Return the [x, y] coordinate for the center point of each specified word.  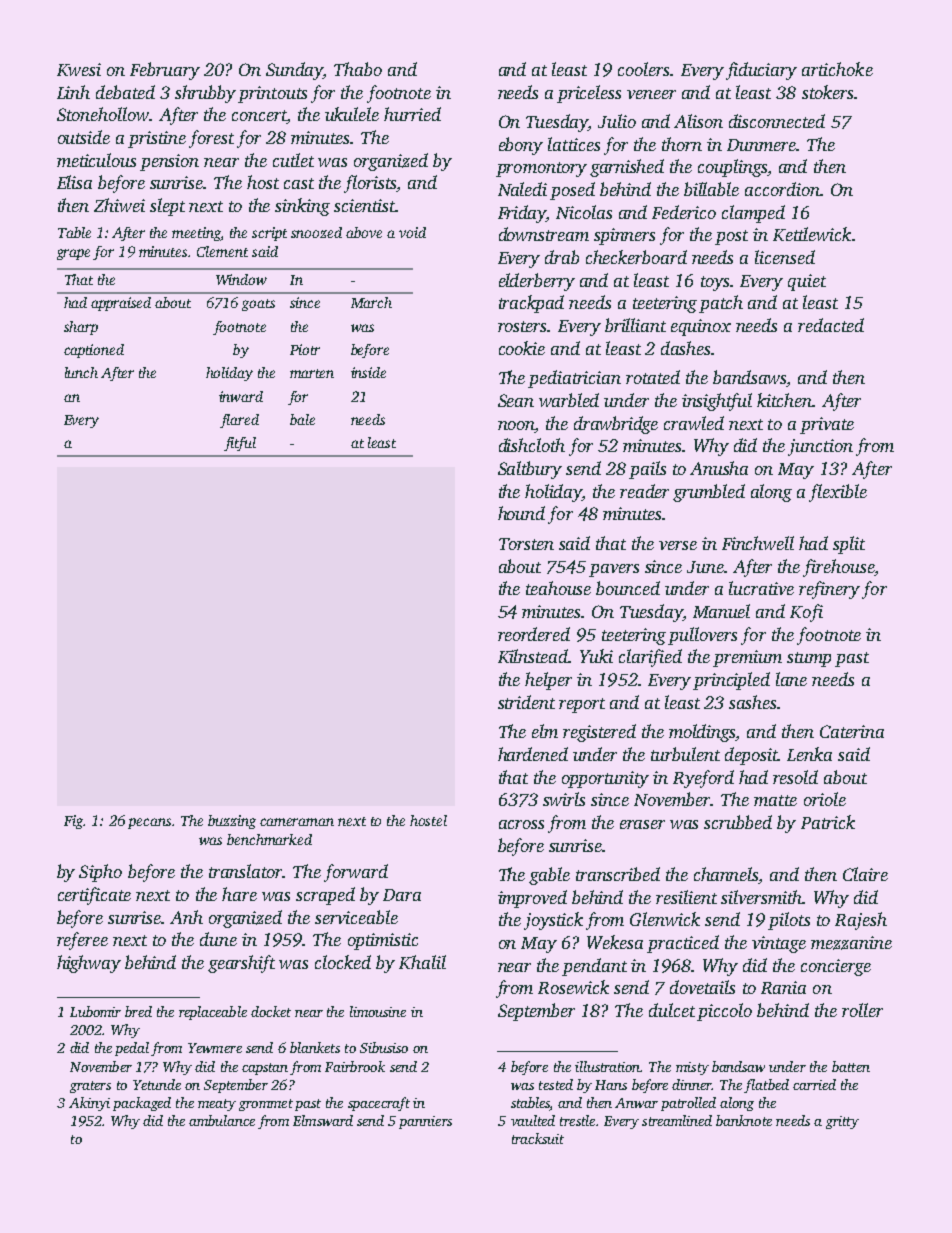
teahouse [558, 588]
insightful [717, 402]
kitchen [784, 400]
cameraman [297, 822]
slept [167, 207]
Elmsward [323, 1120]
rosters [522, 326]
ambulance [222, 1120]
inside [368, 372]
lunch [81, 372]
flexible [838, 493]
